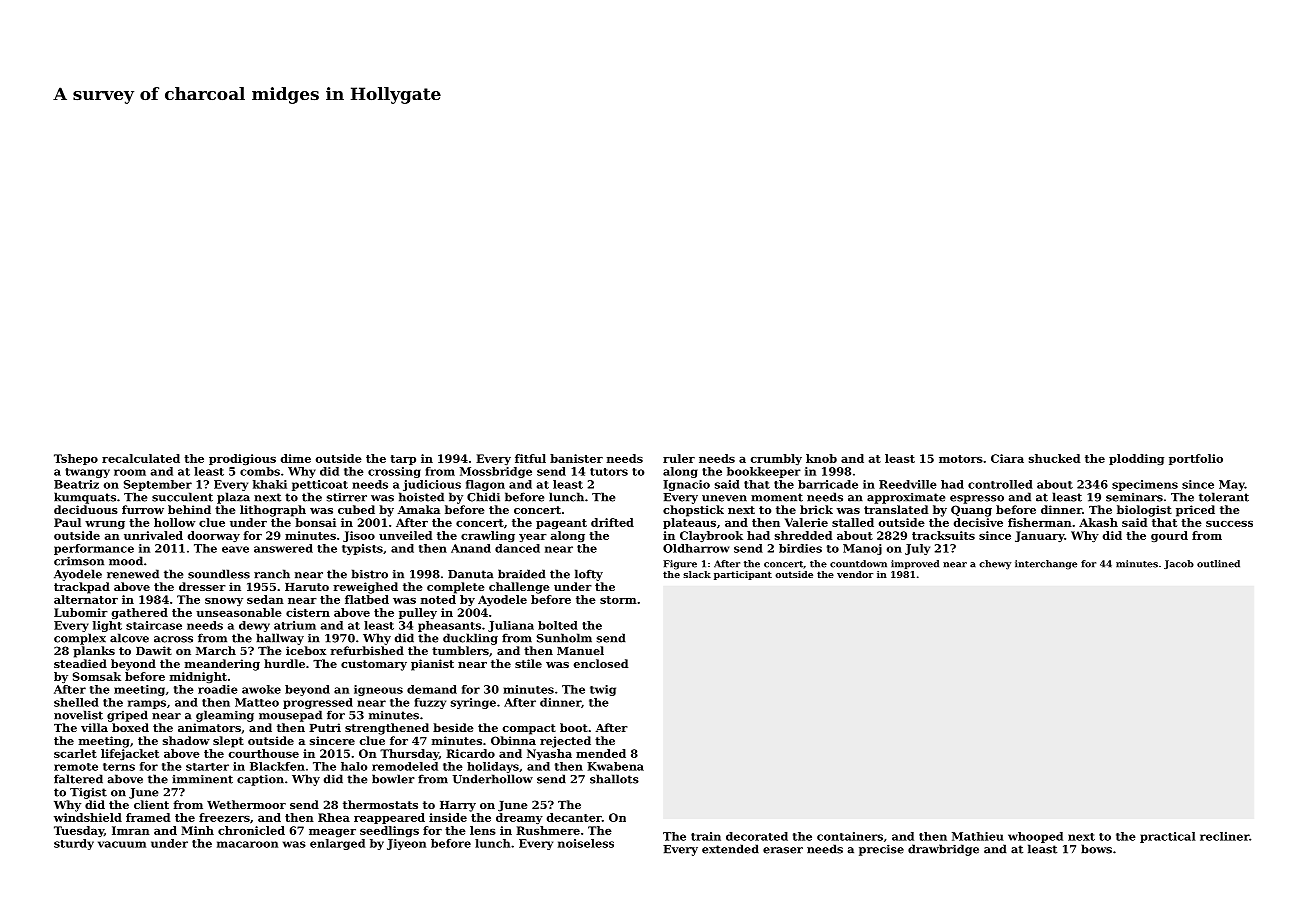 This screenshot has width=1308, height=924. What do you see at coordinates (1046, 565) in the screenshot?
I see `interchange` at bounding box center [1046, 565].
